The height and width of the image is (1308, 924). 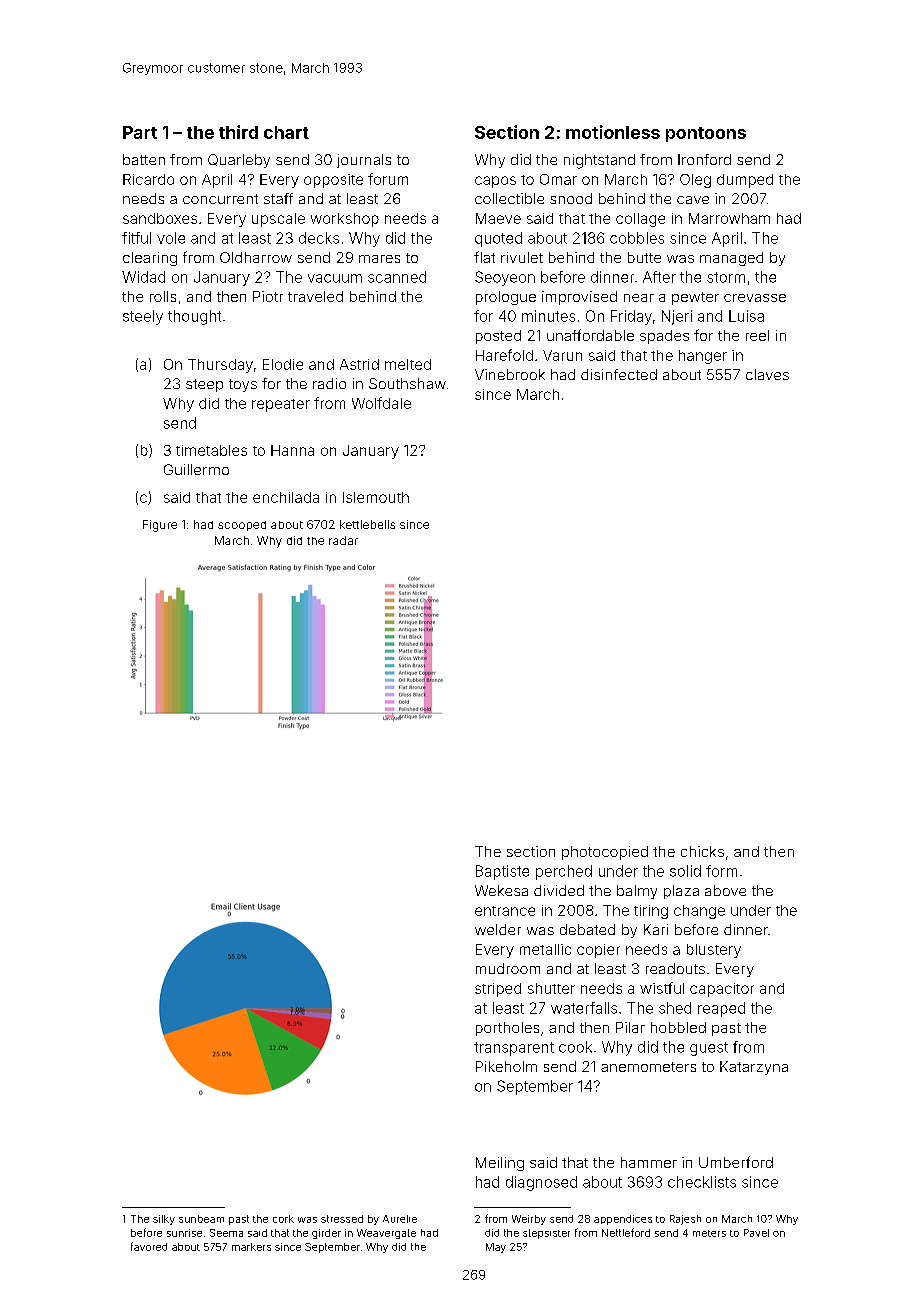 What do you see at coordinates (201, 1219) in the image?
I see `sunbeam` at bounding box center [201, 1219].
